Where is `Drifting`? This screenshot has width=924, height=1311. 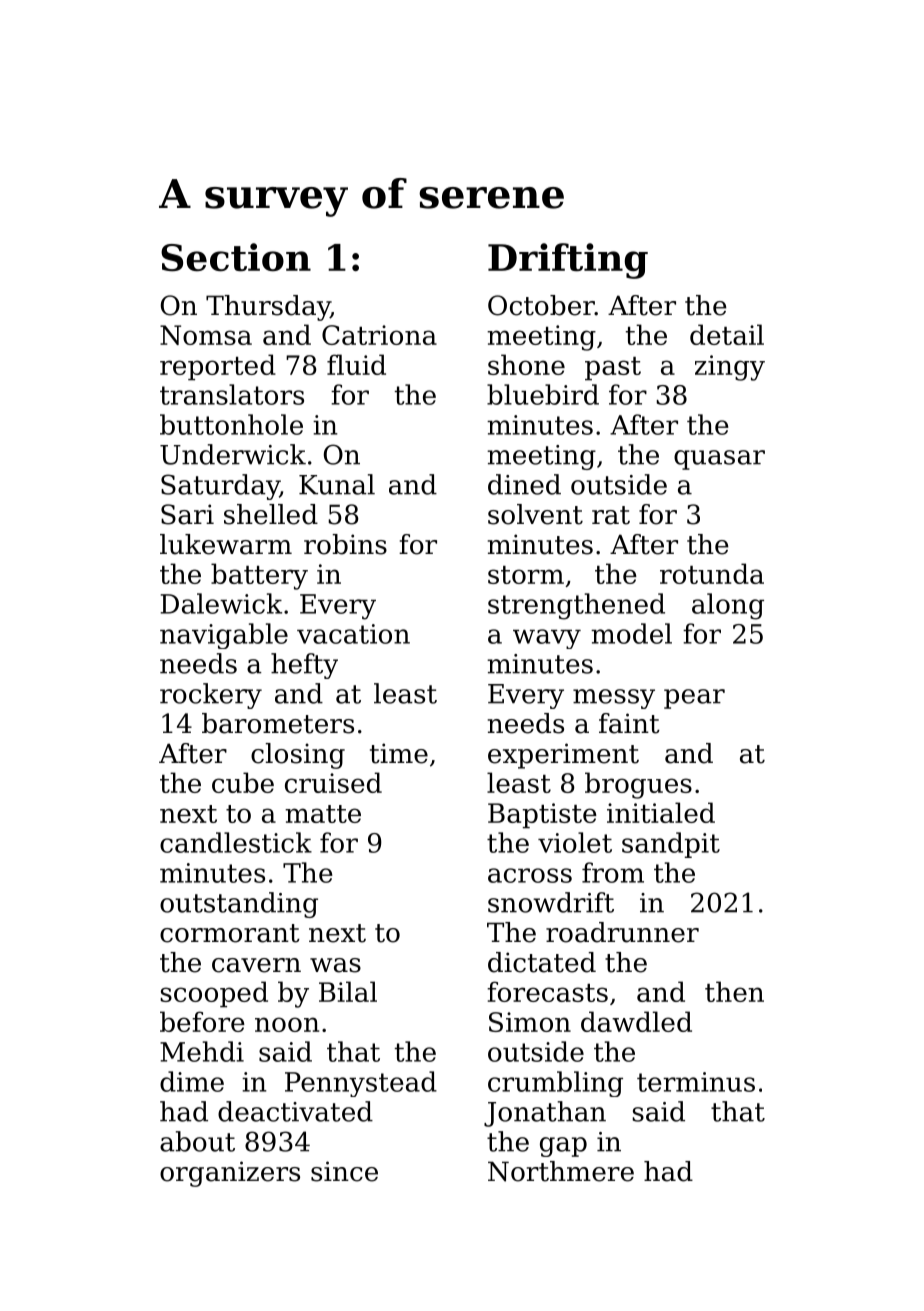 Drifting is located at coordinates (568, 261).
